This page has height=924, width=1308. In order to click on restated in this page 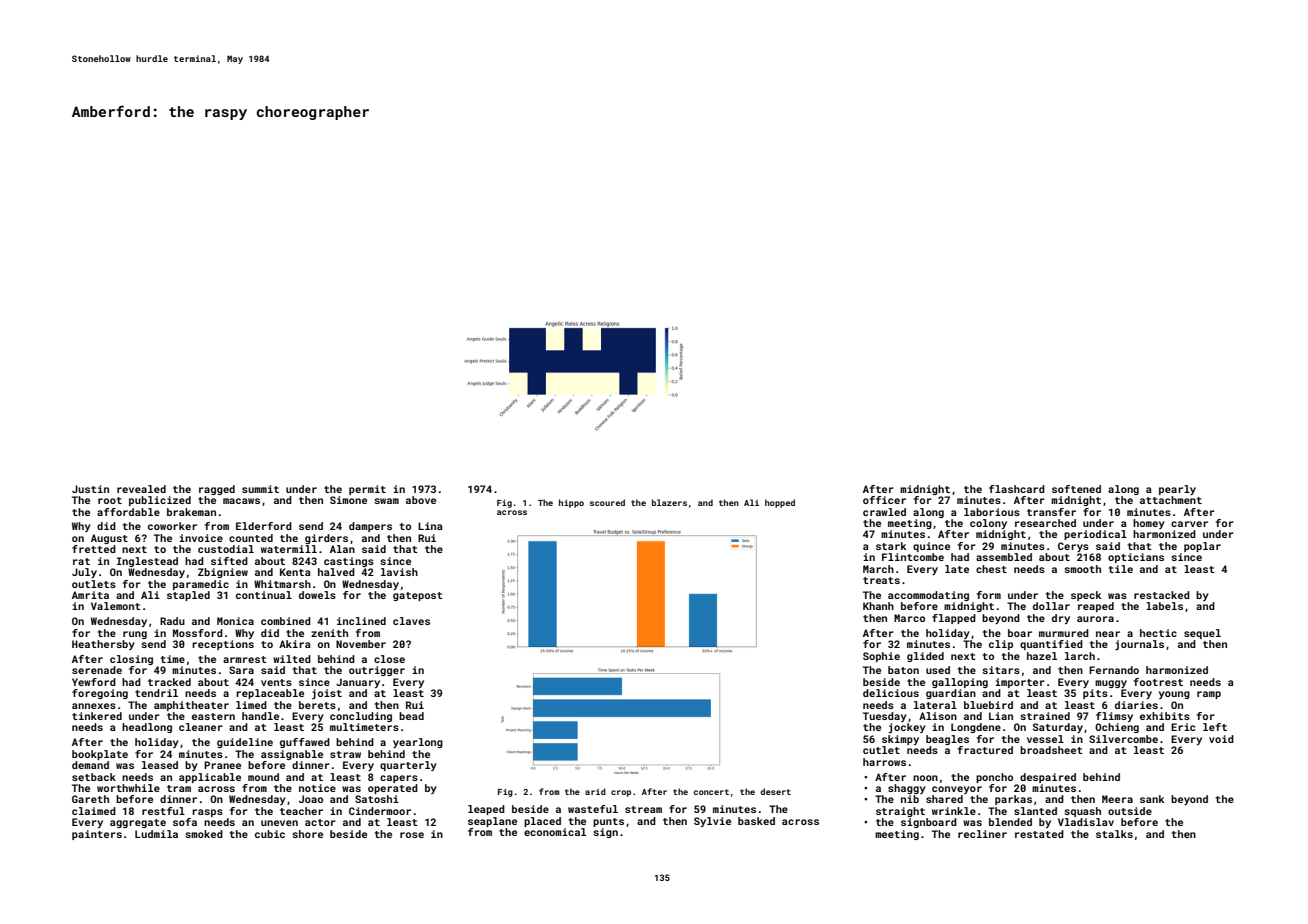, I will do `click(1039, 834)`.
